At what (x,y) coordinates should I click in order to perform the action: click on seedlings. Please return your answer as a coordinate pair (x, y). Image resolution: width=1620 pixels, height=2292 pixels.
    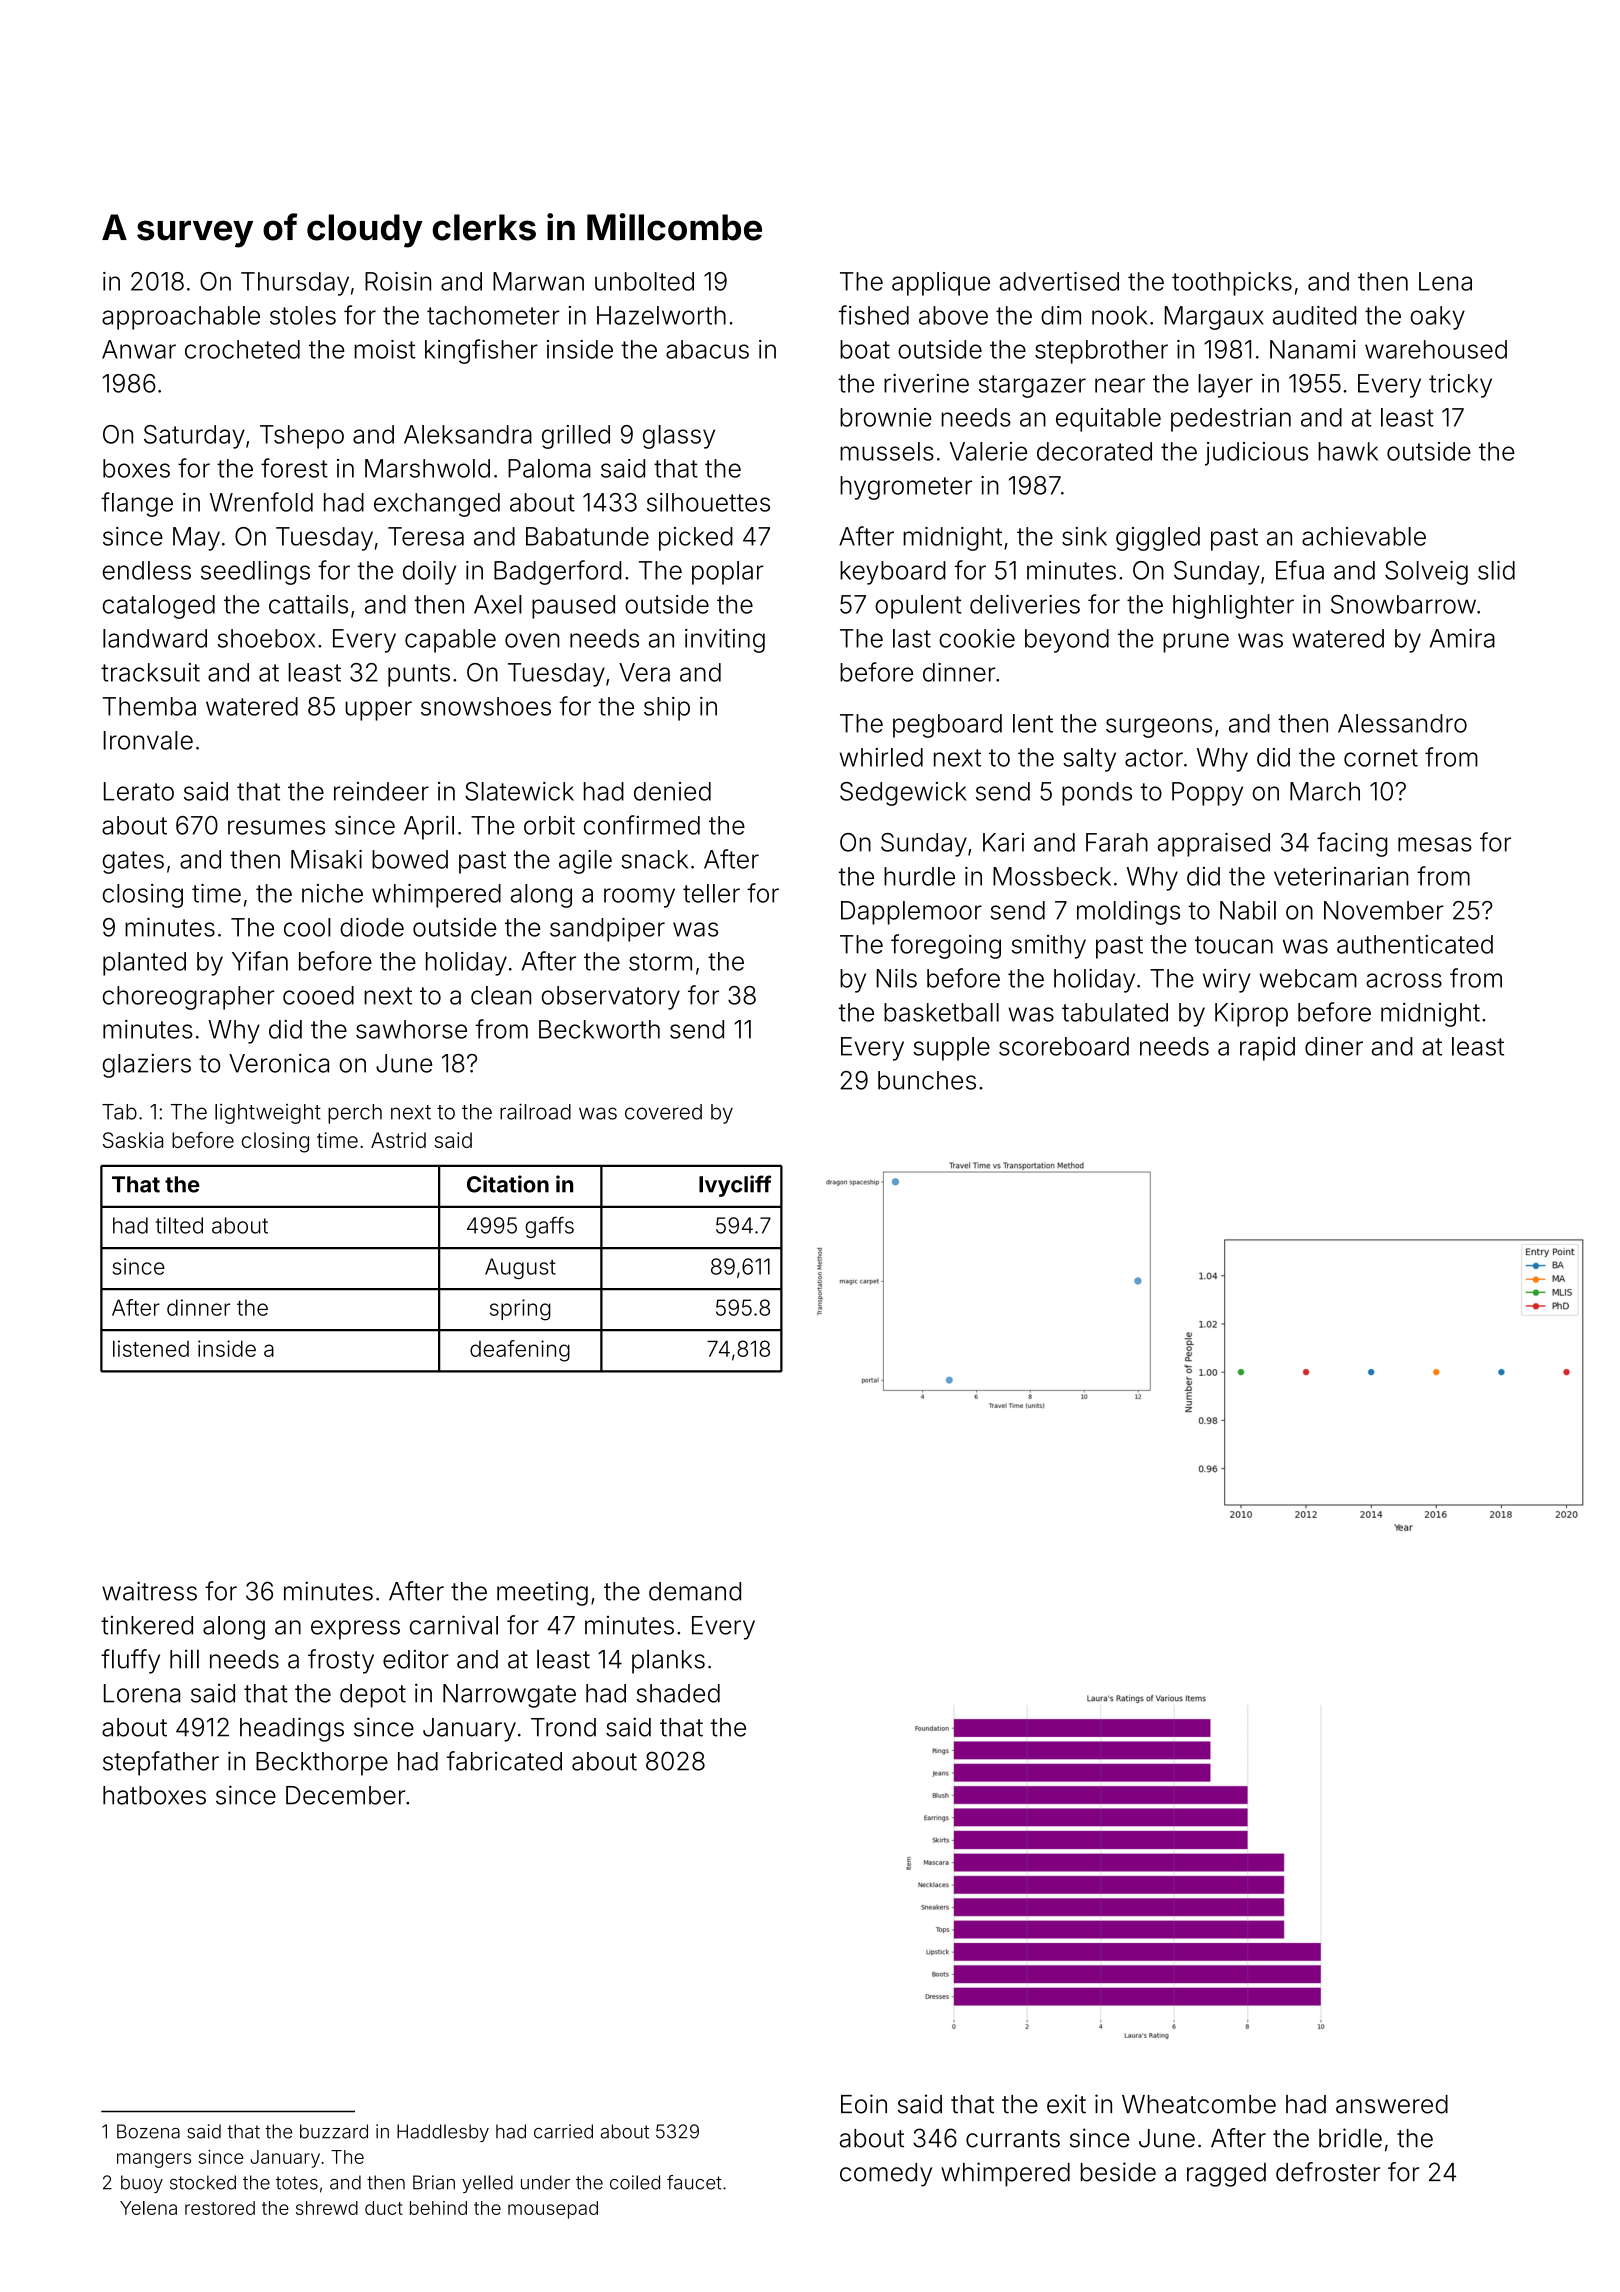
    Looking at the image, I should click on (255, 573).
